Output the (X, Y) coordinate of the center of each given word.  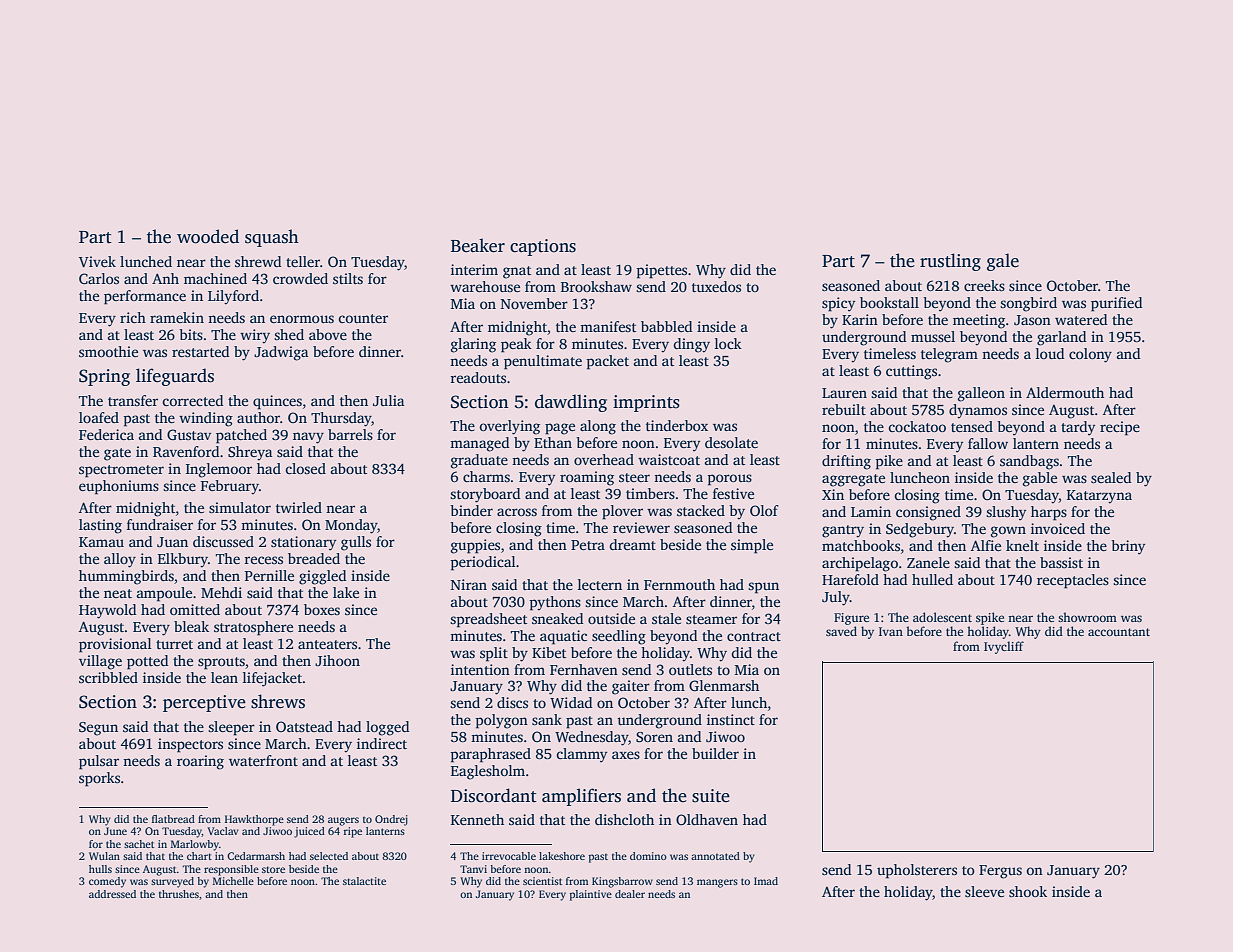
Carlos (99, 278)
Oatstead (304, 726)
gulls (356, 543)
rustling (950, 262)
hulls (100, 869)
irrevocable (509, 856)
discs (512, 702)
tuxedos (716, 286)
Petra (588, 545)
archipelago (860, 564)
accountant (1119, 632)
